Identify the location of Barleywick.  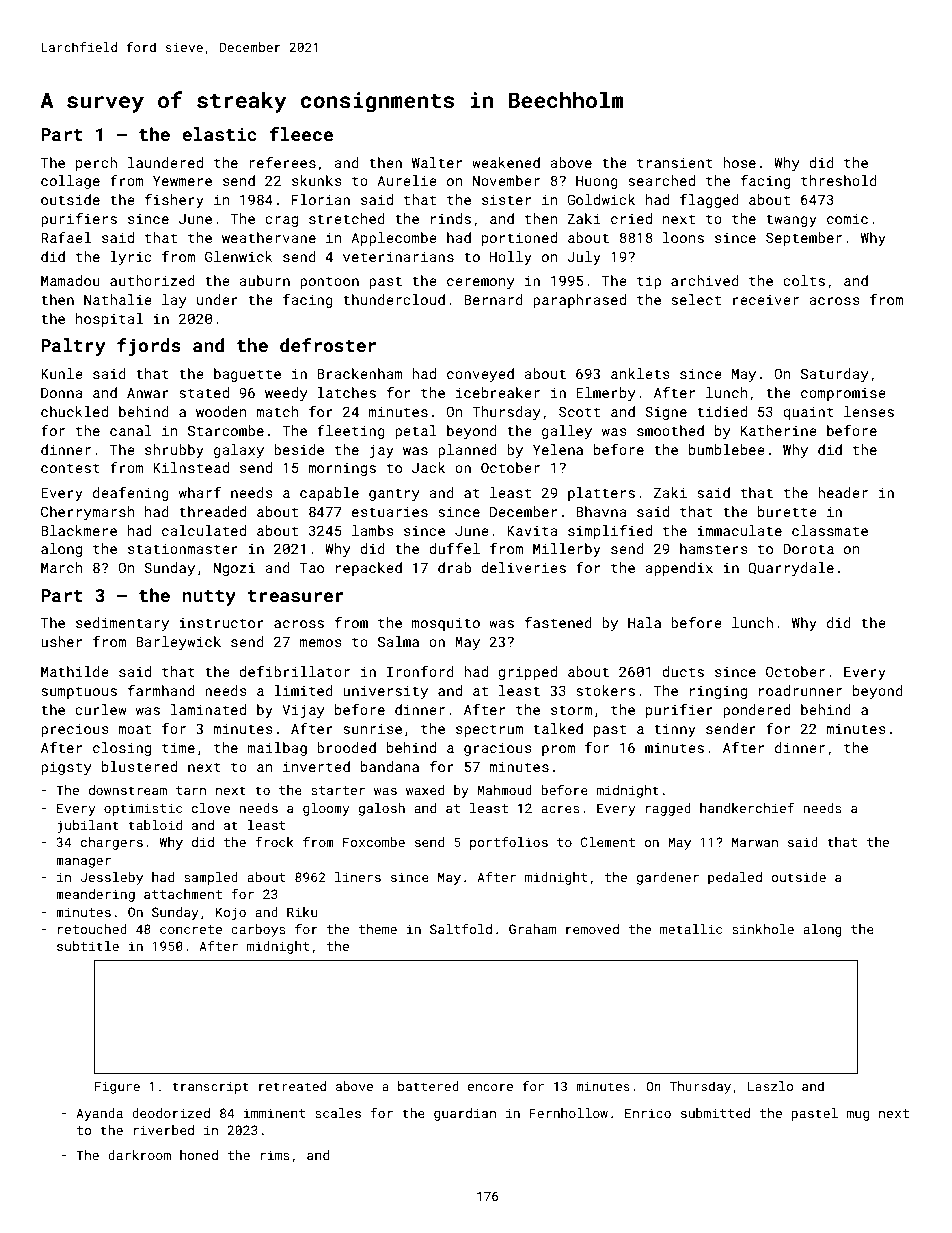
(178, 643).
